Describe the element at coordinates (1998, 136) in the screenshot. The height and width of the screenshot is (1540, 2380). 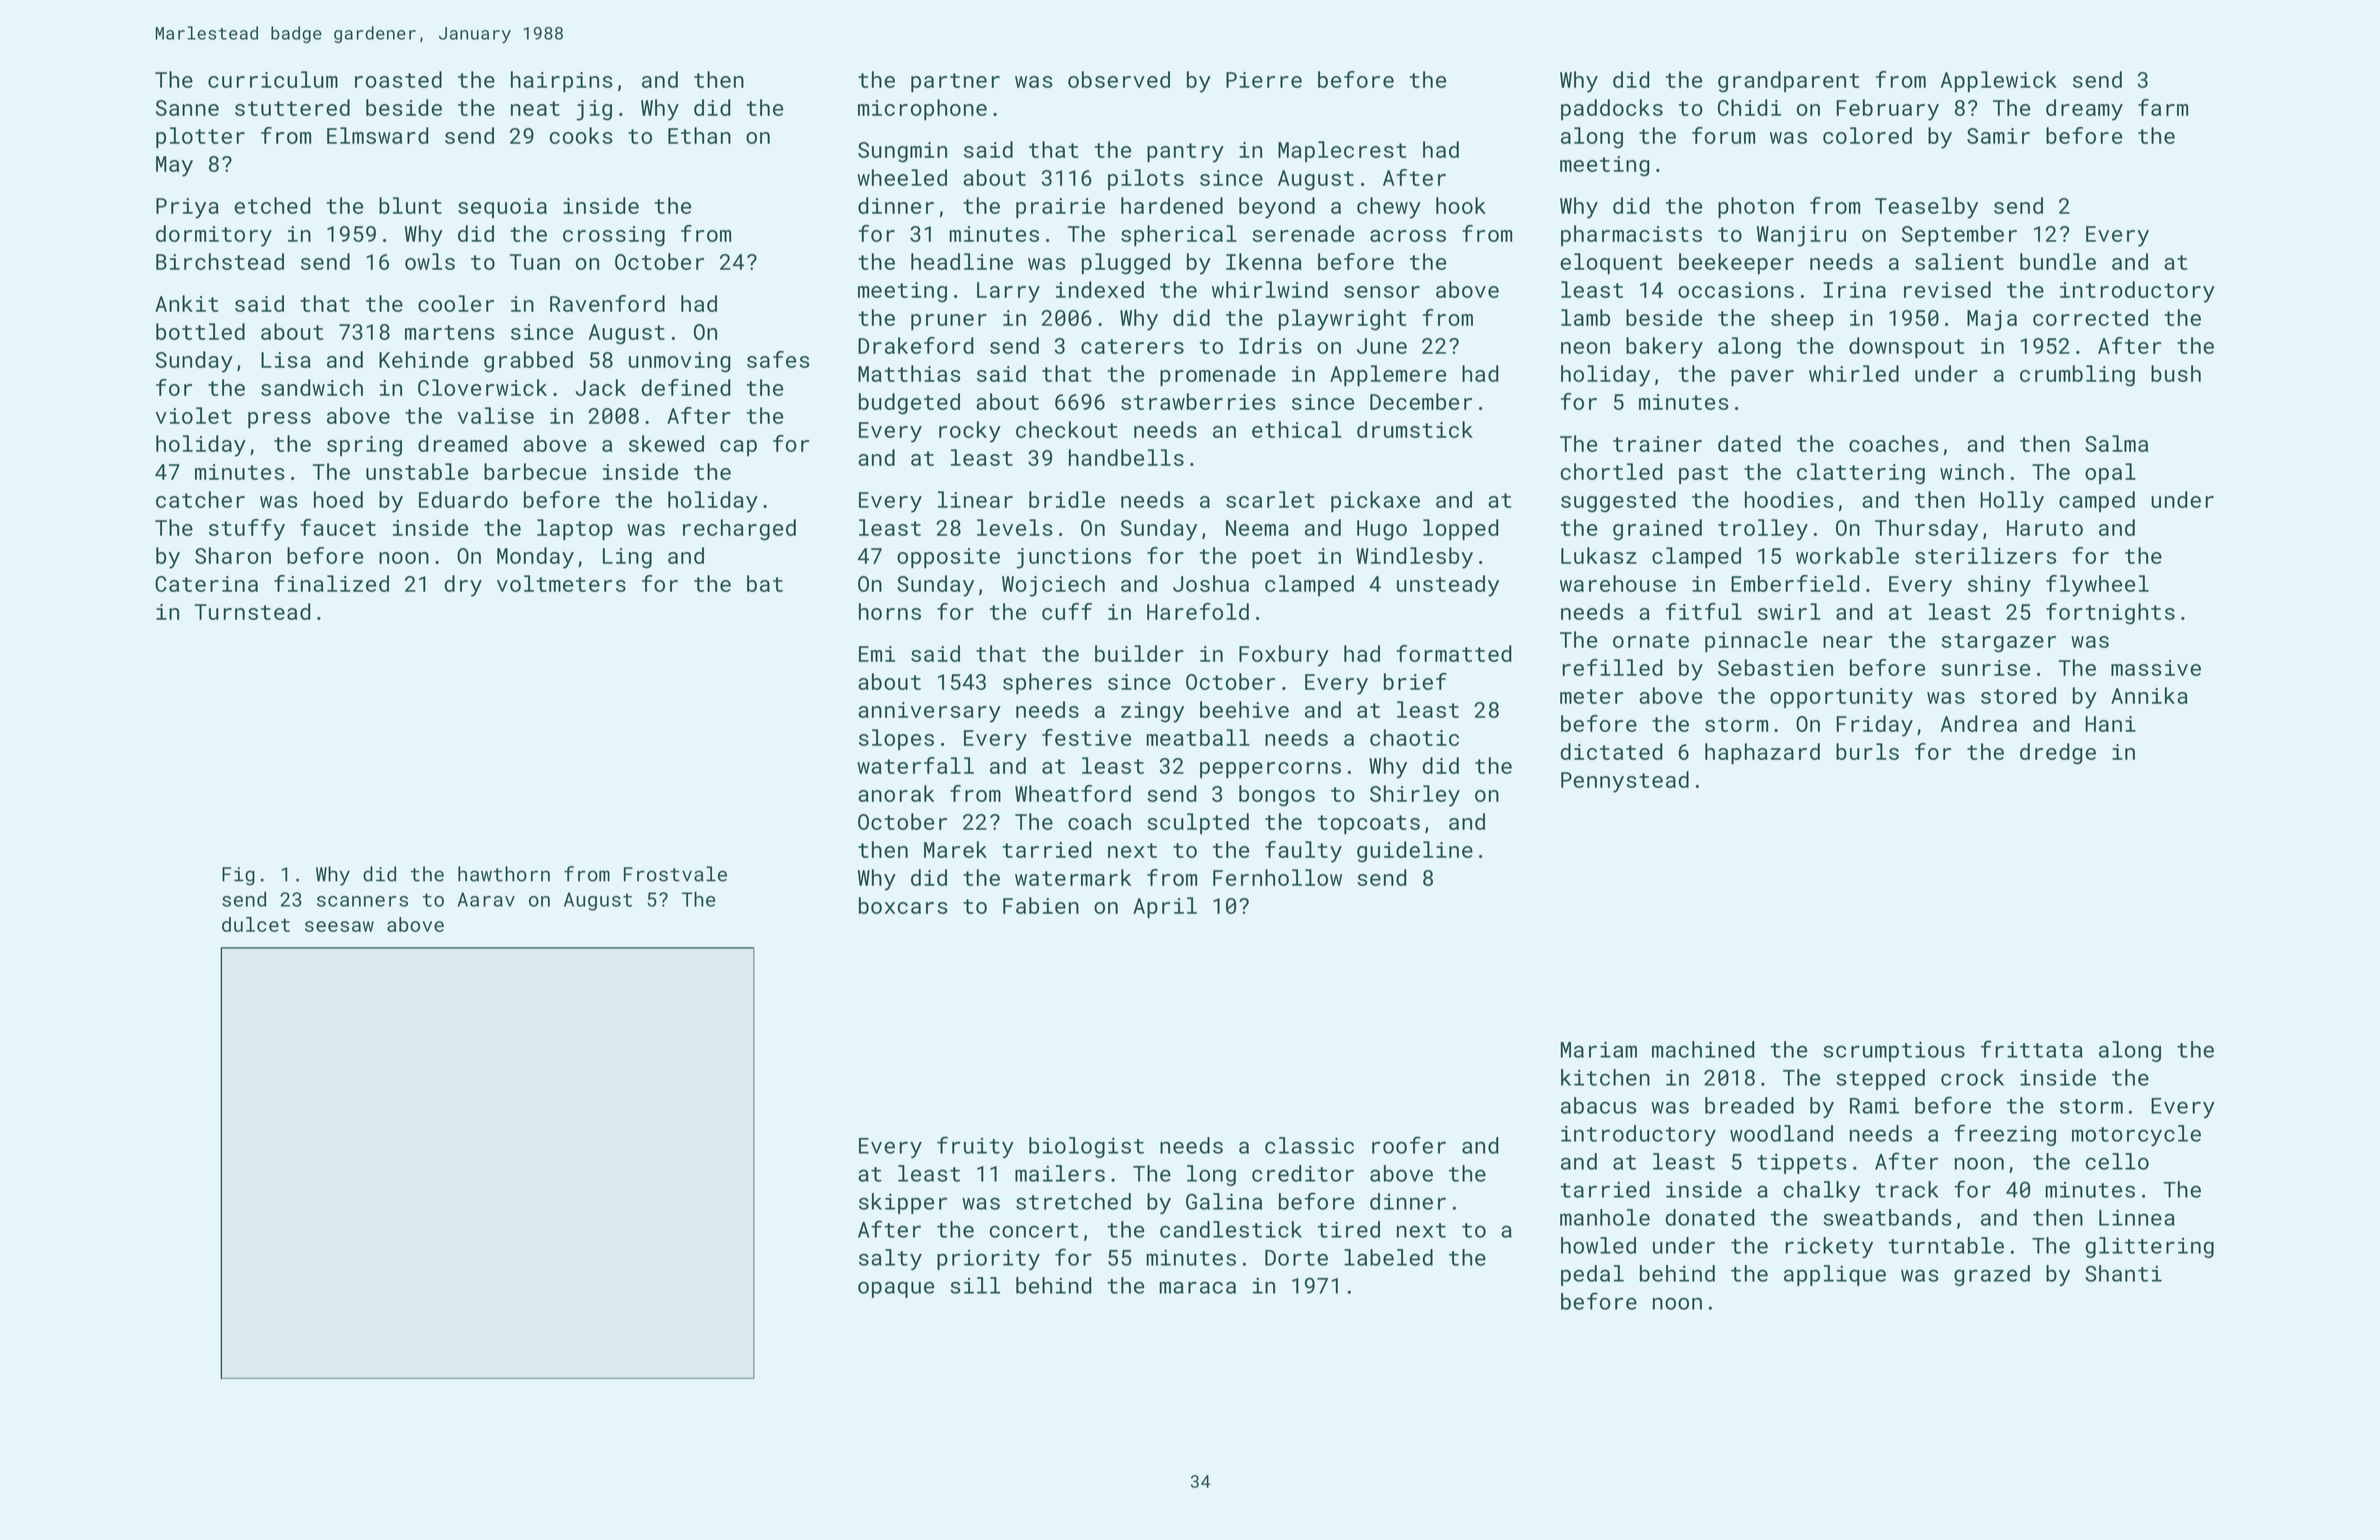
I see `Samir` at that location.
